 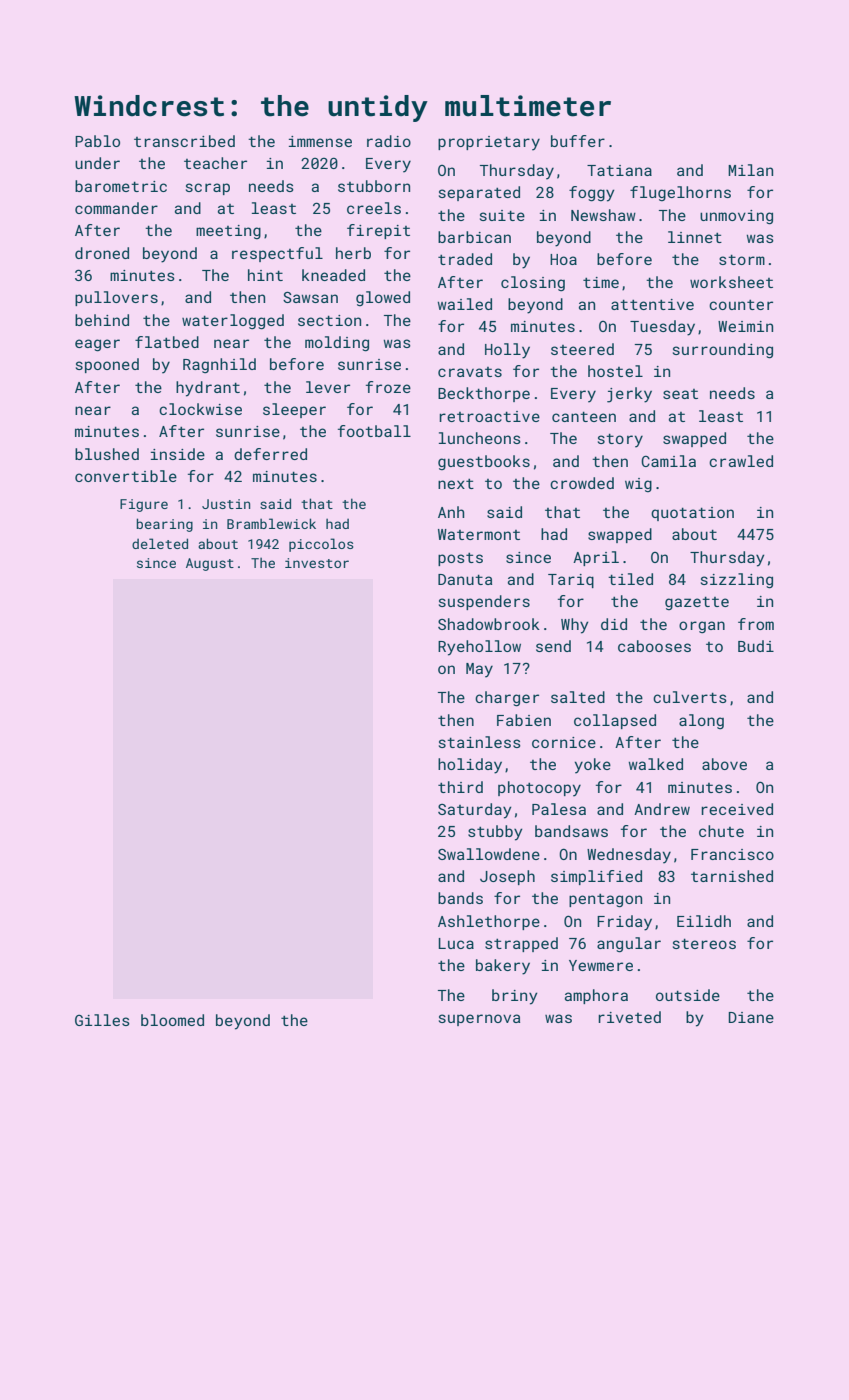 What do you see at coordinates (680, 193) in the screenshot?
I see `flugelhorns` at bounding box center [680, 193].
